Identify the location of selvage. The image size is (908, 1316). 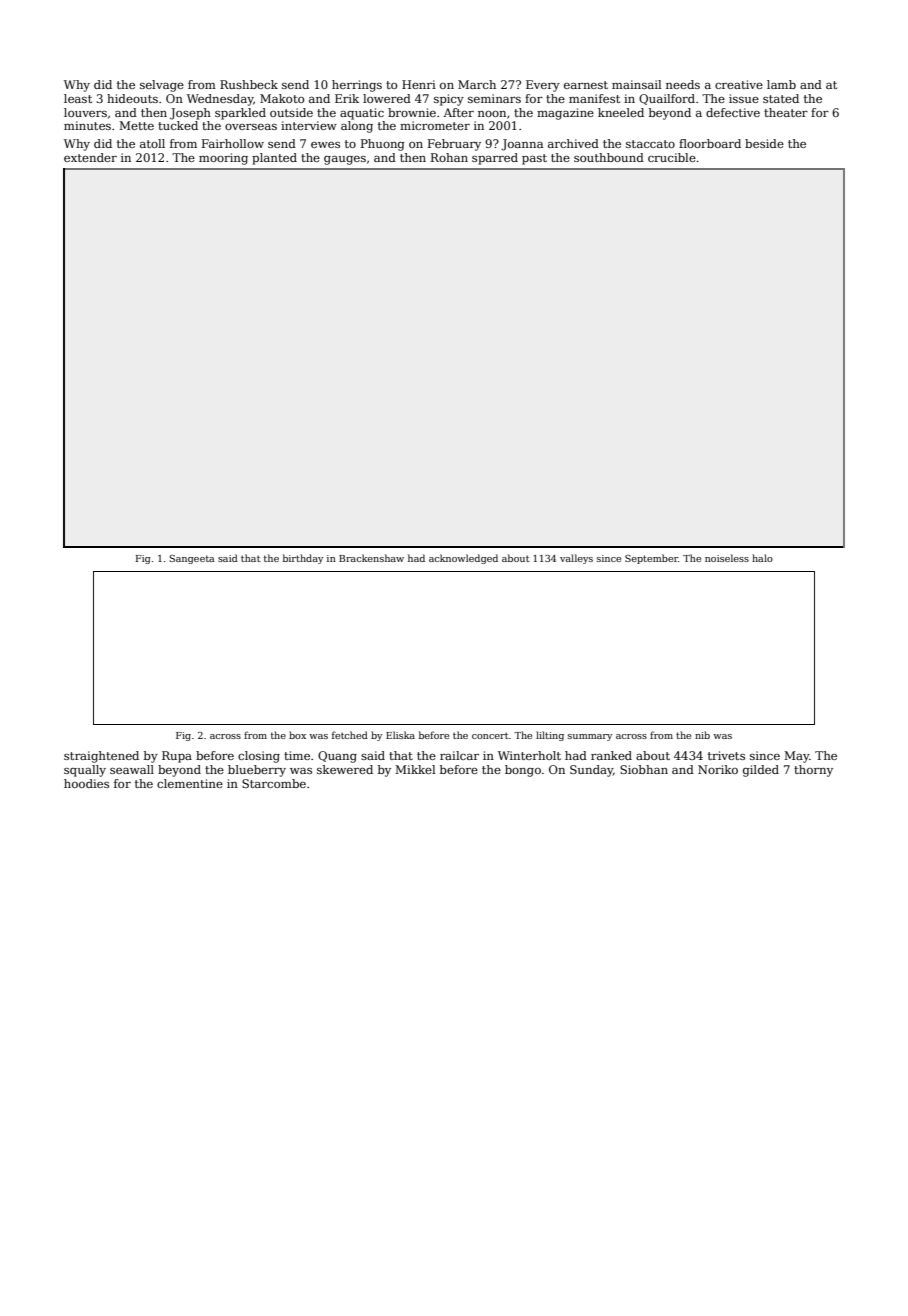
(162, 86).
